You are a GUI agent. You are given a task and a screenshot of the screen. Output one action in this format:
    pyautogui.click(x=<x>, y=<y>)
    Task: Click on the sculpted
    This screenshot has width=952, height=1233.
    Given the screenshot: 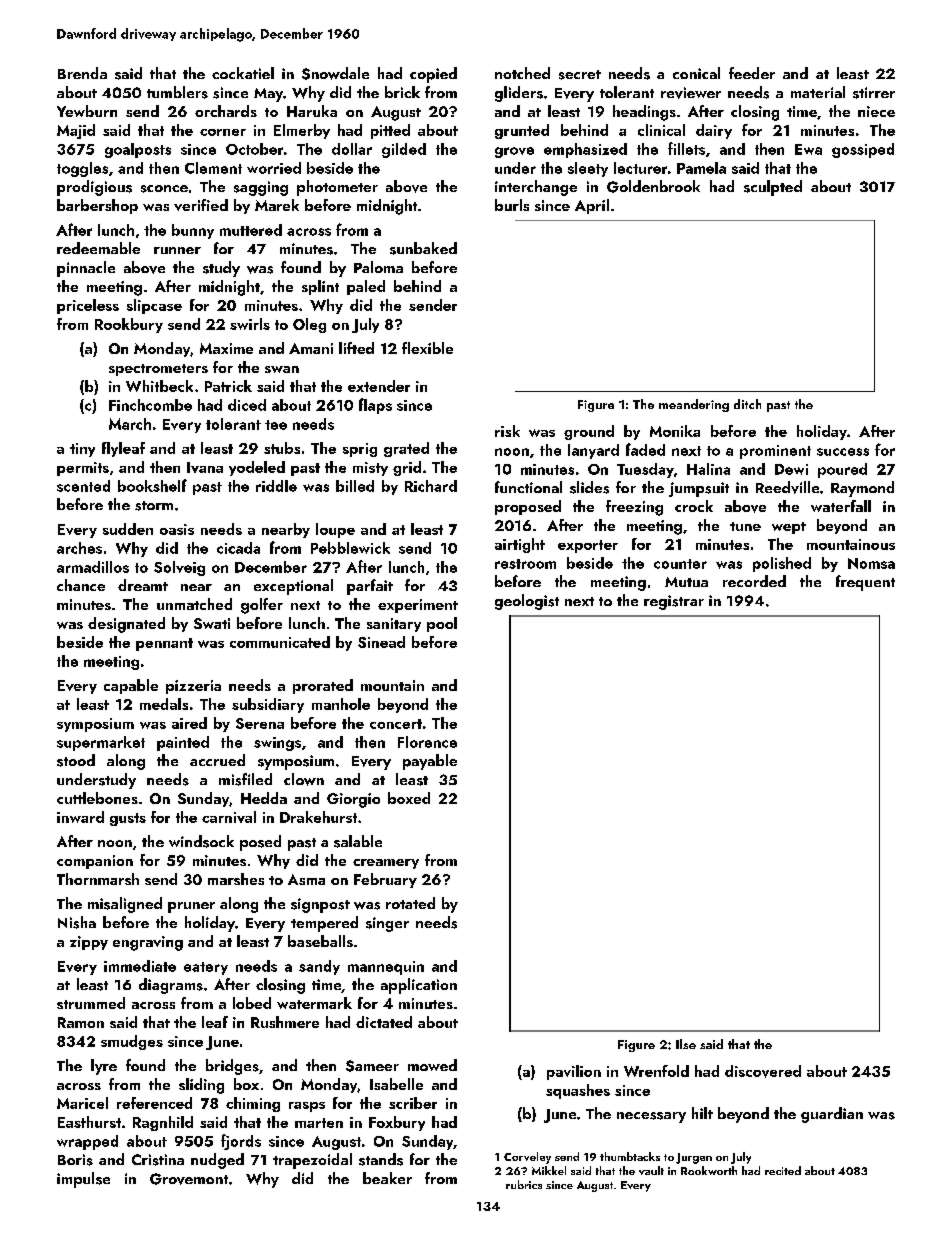 What is the action you would take?
    pyautogui.click(x=773, y=188)
